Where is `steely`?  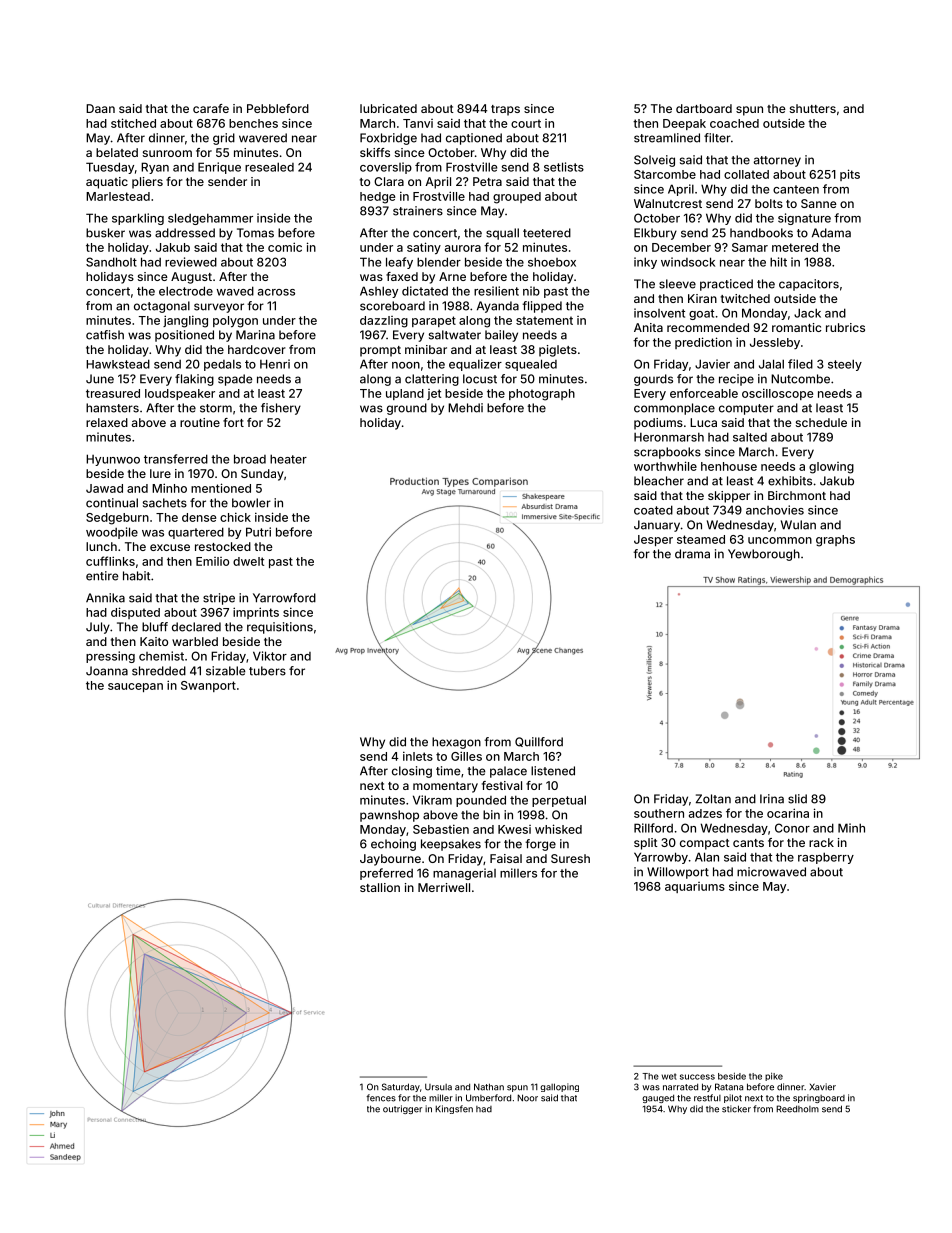 steely is located at coordinates (845, 365).
